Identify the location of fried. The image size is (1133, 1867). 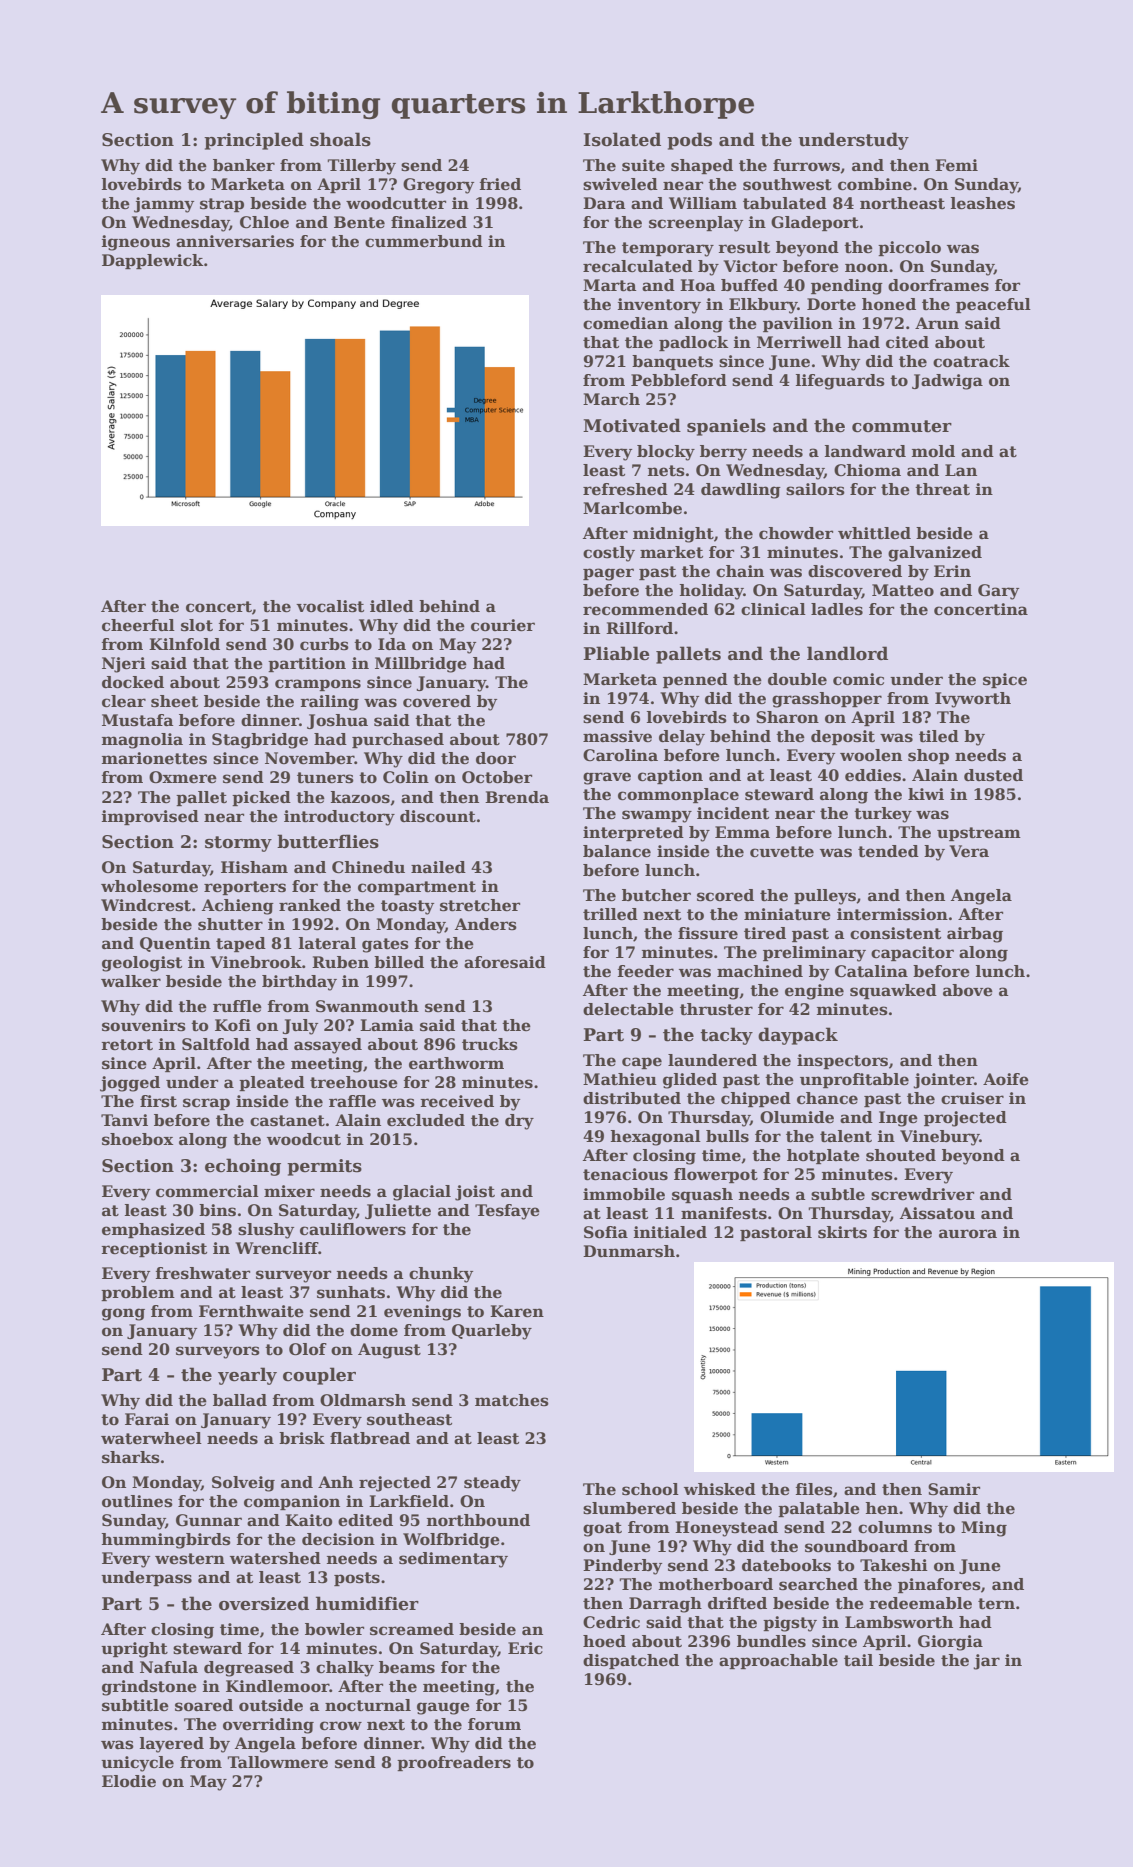
(500, 184).
